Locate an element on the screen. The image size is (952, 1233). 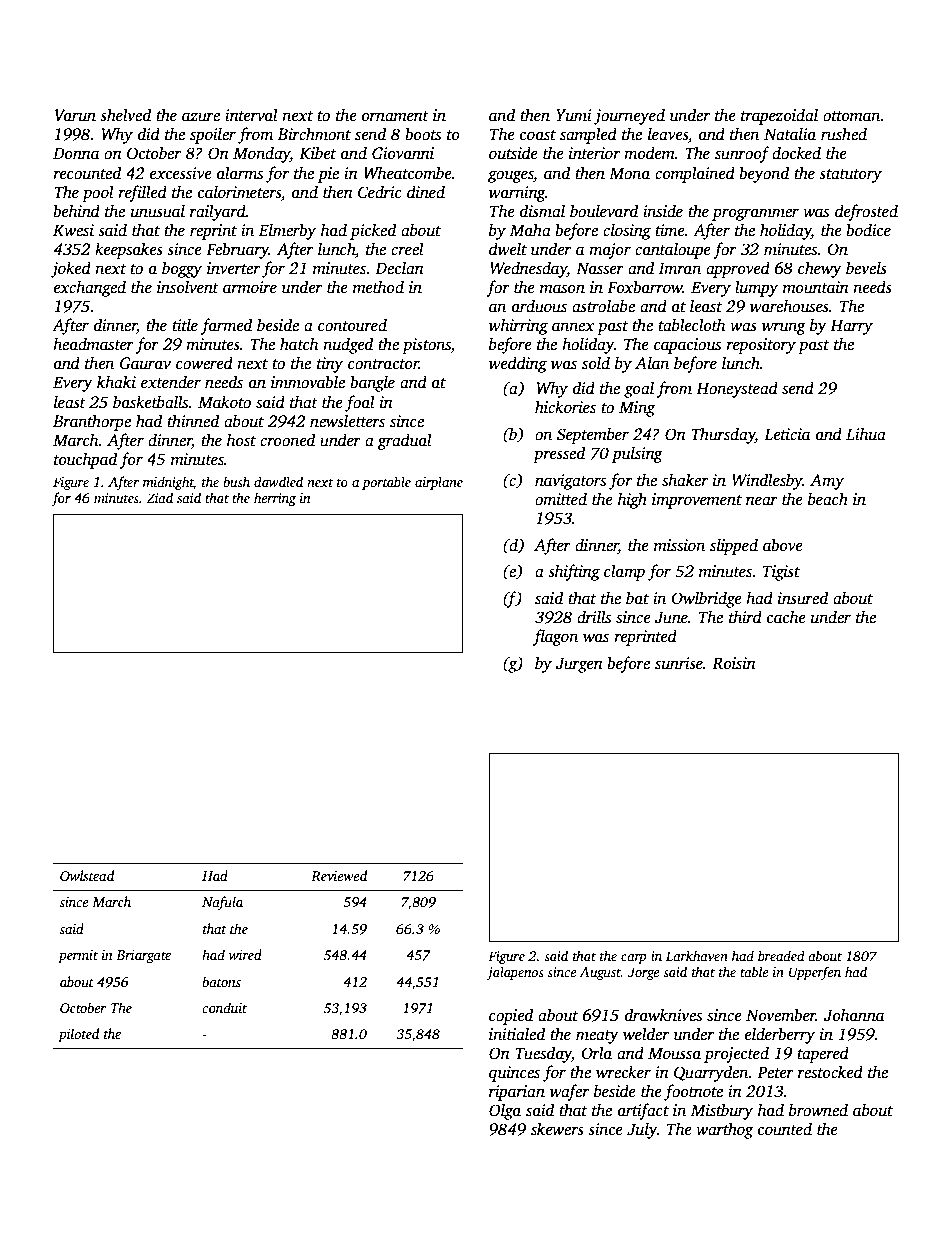
contractor is located at coordinates (383, 364).
